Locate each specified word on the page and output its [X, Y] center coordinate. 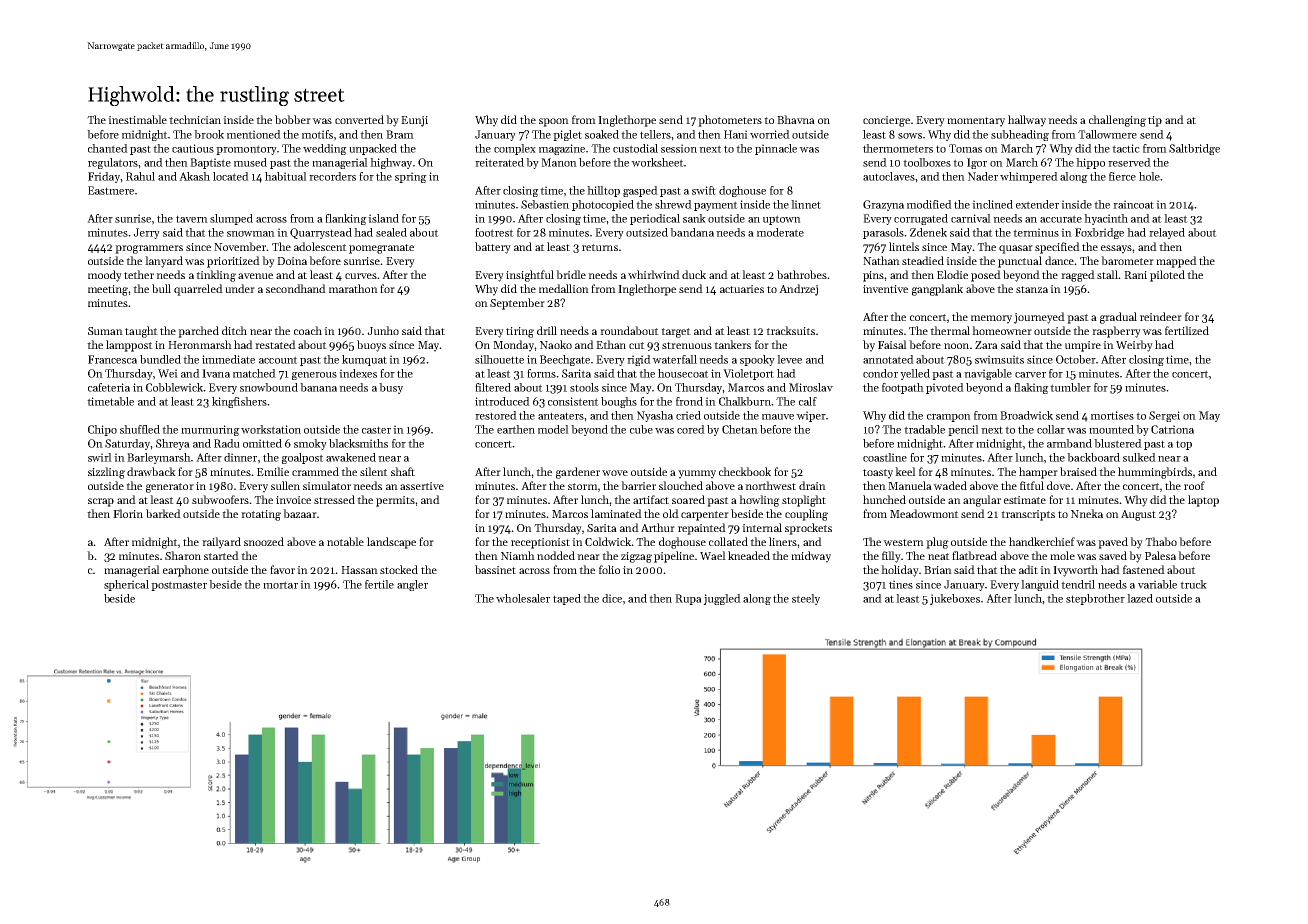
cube [641, 429]
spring [411, 177]
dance [1059, 260]
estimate [1025, 500]
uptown [782, 220]
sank [694, 218]
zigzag [636, 557]
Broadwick [1026, 415]
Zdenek [928, 232]
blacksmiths [358, 443]
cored [691, 429]
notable [345, 541]
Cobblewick [174, 387]
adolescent [320, 246]
